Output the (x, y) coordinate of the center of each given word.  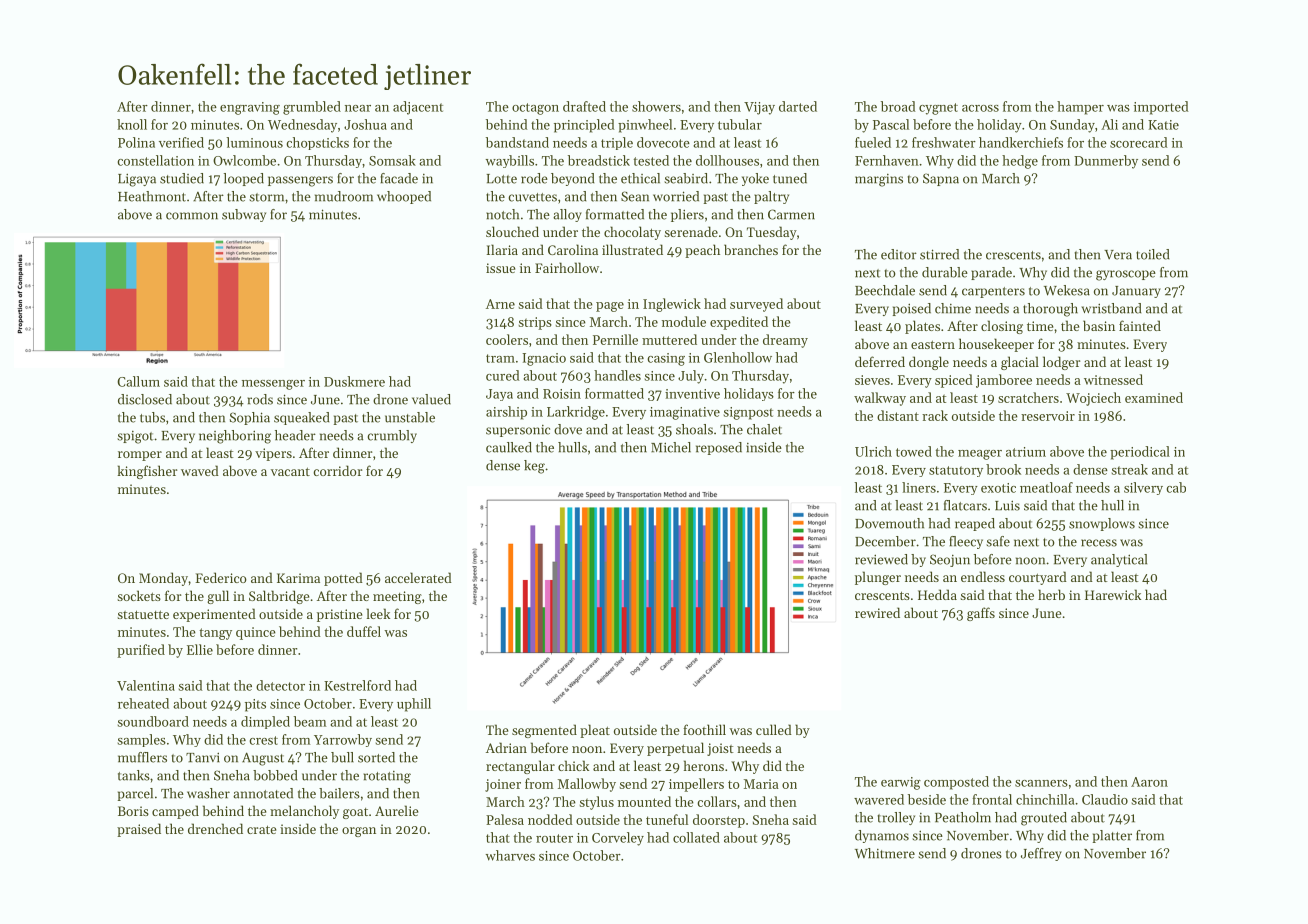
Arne (500, 304)
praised (139, 830)
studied (182, 178)
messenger (273, 385)
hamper (1080, 108)
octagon (535, 109)
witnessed (1113, 379)
